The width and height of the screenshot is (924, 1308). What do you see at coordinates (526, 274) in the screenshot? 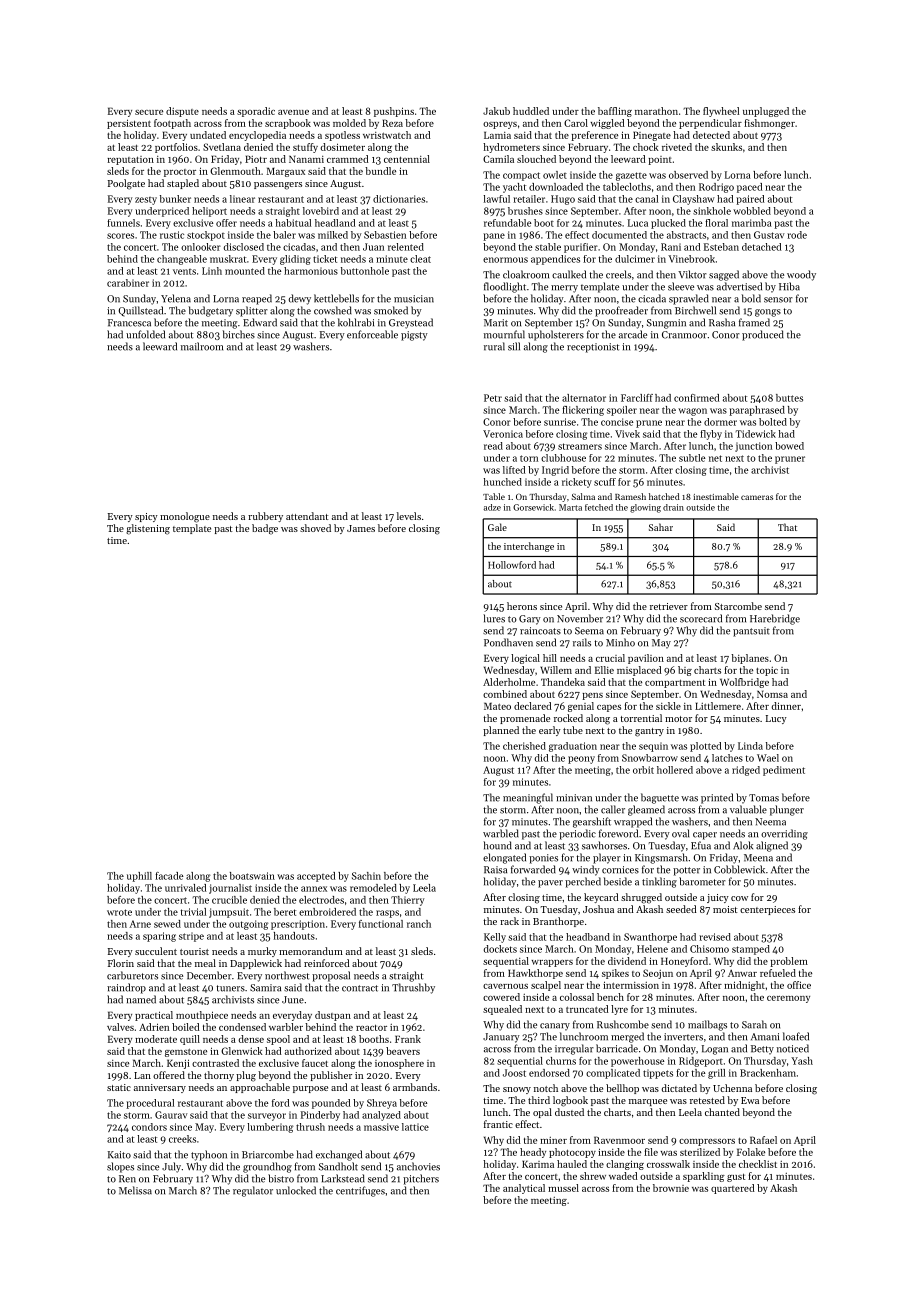
I see `cloakroom` at bounding box center [526, 274].
